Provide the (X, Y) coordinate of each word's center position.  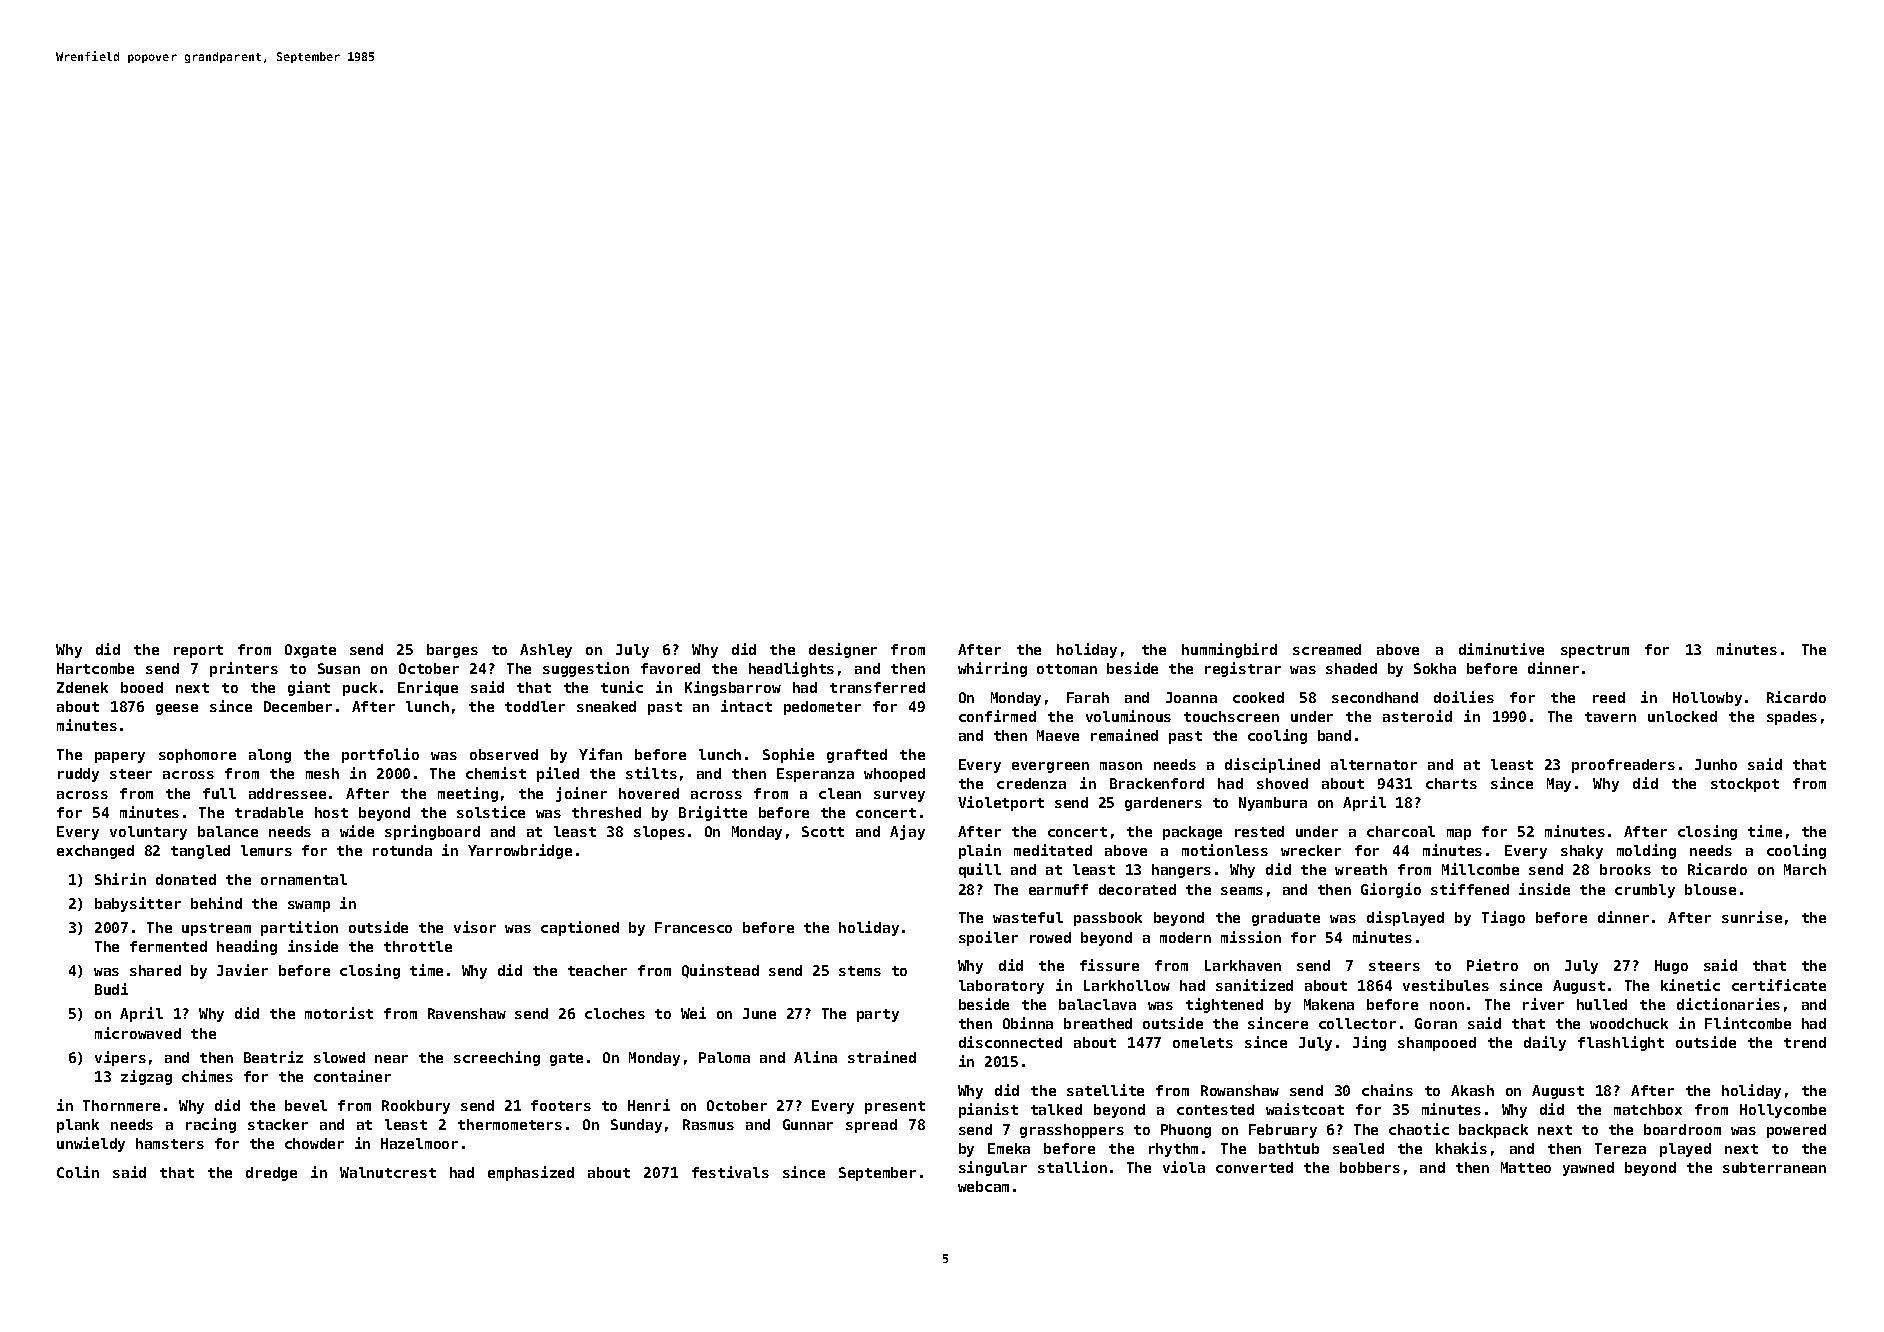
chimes (207, 1076)
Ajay (907, 832)
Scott (823, 831)
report (198, 651)
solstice (491, 812)
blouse (1710, 889)
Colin (78, 1172)
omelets (1203, 1042)
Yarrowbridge (520, 851)
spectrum (1595, 651)
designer (843, 650)
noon (1447, 1006)
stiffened (1470, 889)
